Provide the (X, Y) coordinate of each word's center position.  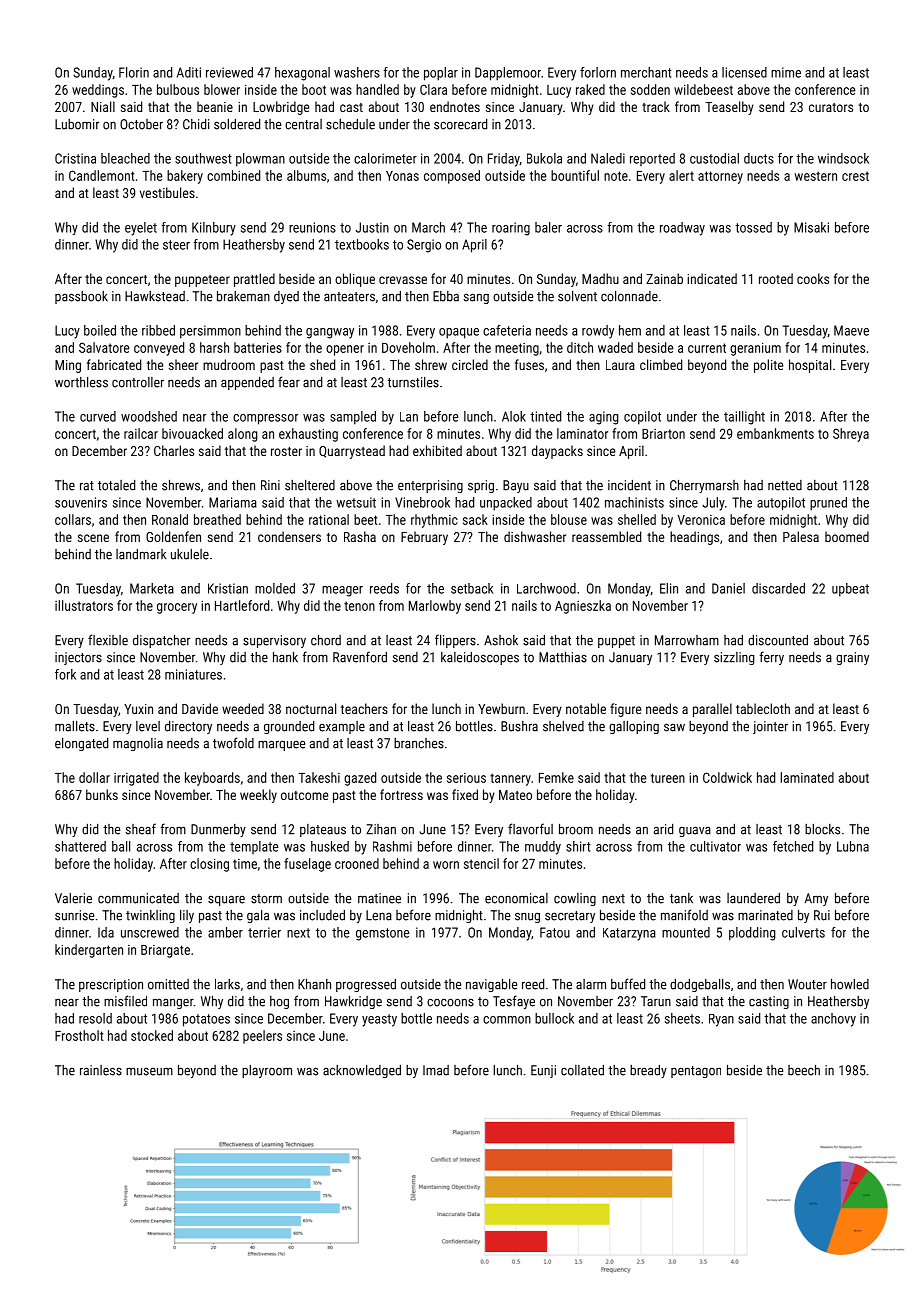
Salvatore (104, 347)
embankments (775, 433)
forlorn (598, 72)
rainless (101, 1070)
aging (603, 418)
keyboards (212, 779)
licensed (744, 72)
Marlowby (435, 607)
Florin (134, 72)
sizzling (734, 658)
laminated (807, 777)
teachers (364, 708)
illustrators (84, 605)
